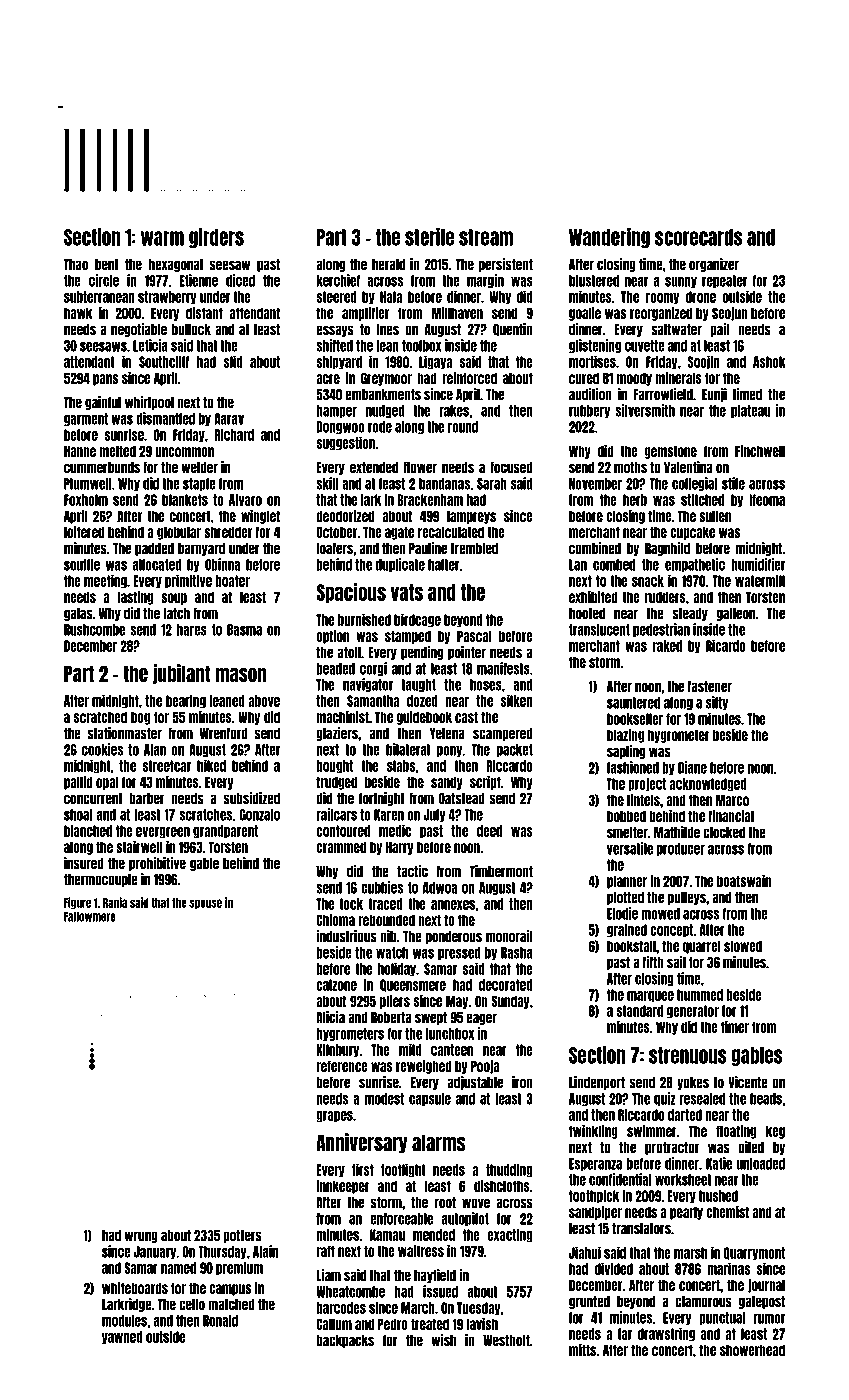 The height and width of the document is (1400, 849). I want to click on matched, so click(231, 1305).
